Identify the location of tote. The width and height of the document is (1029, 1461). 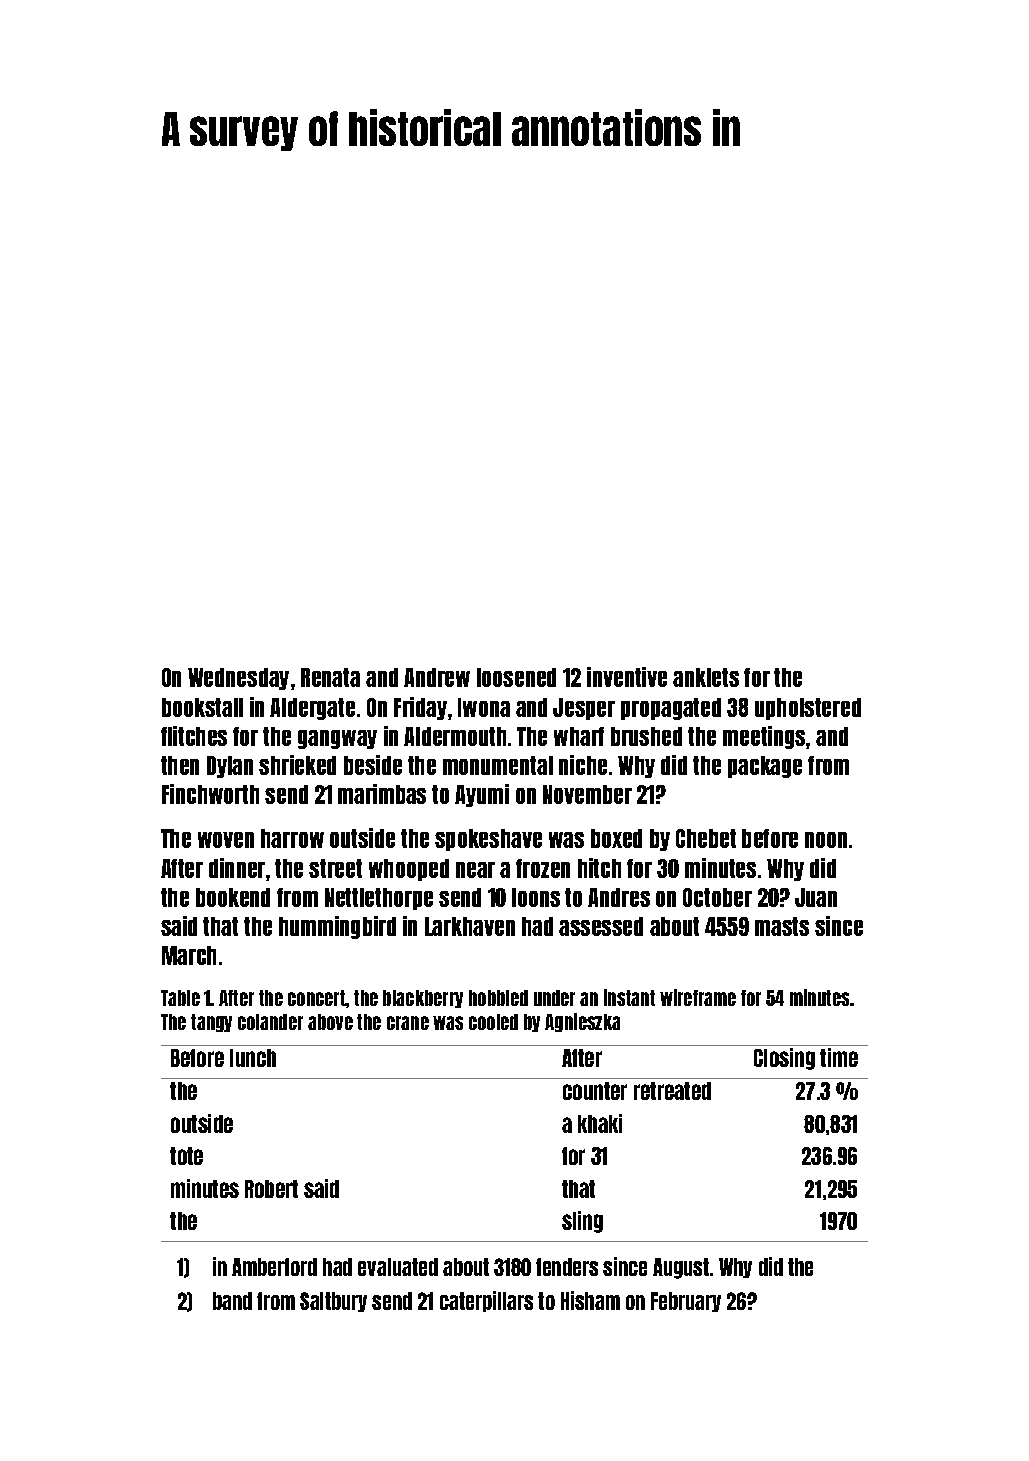
(186, 1156).
